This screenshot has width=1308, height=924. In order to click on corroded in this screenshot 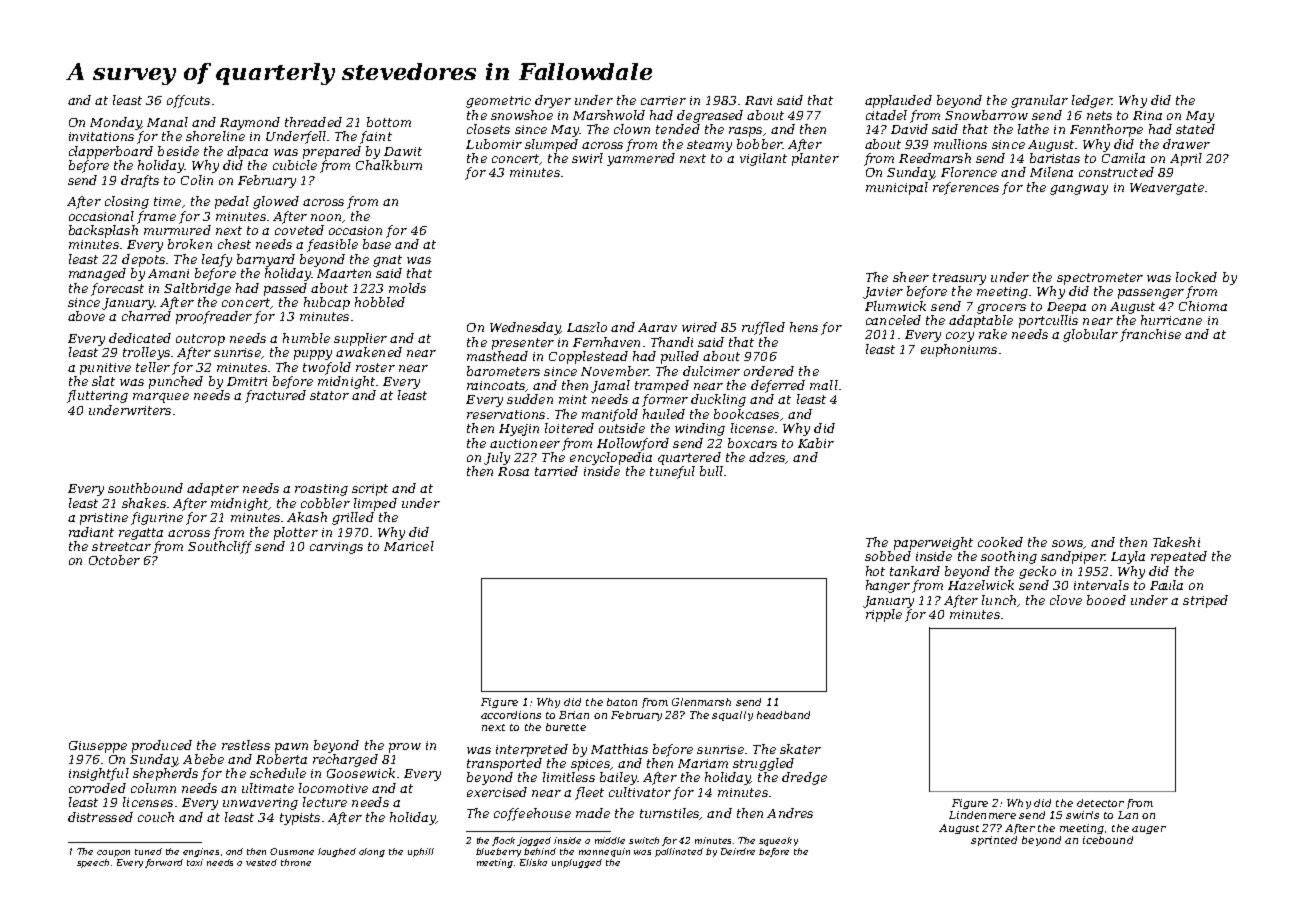, I will do `click(97, 788)`.
